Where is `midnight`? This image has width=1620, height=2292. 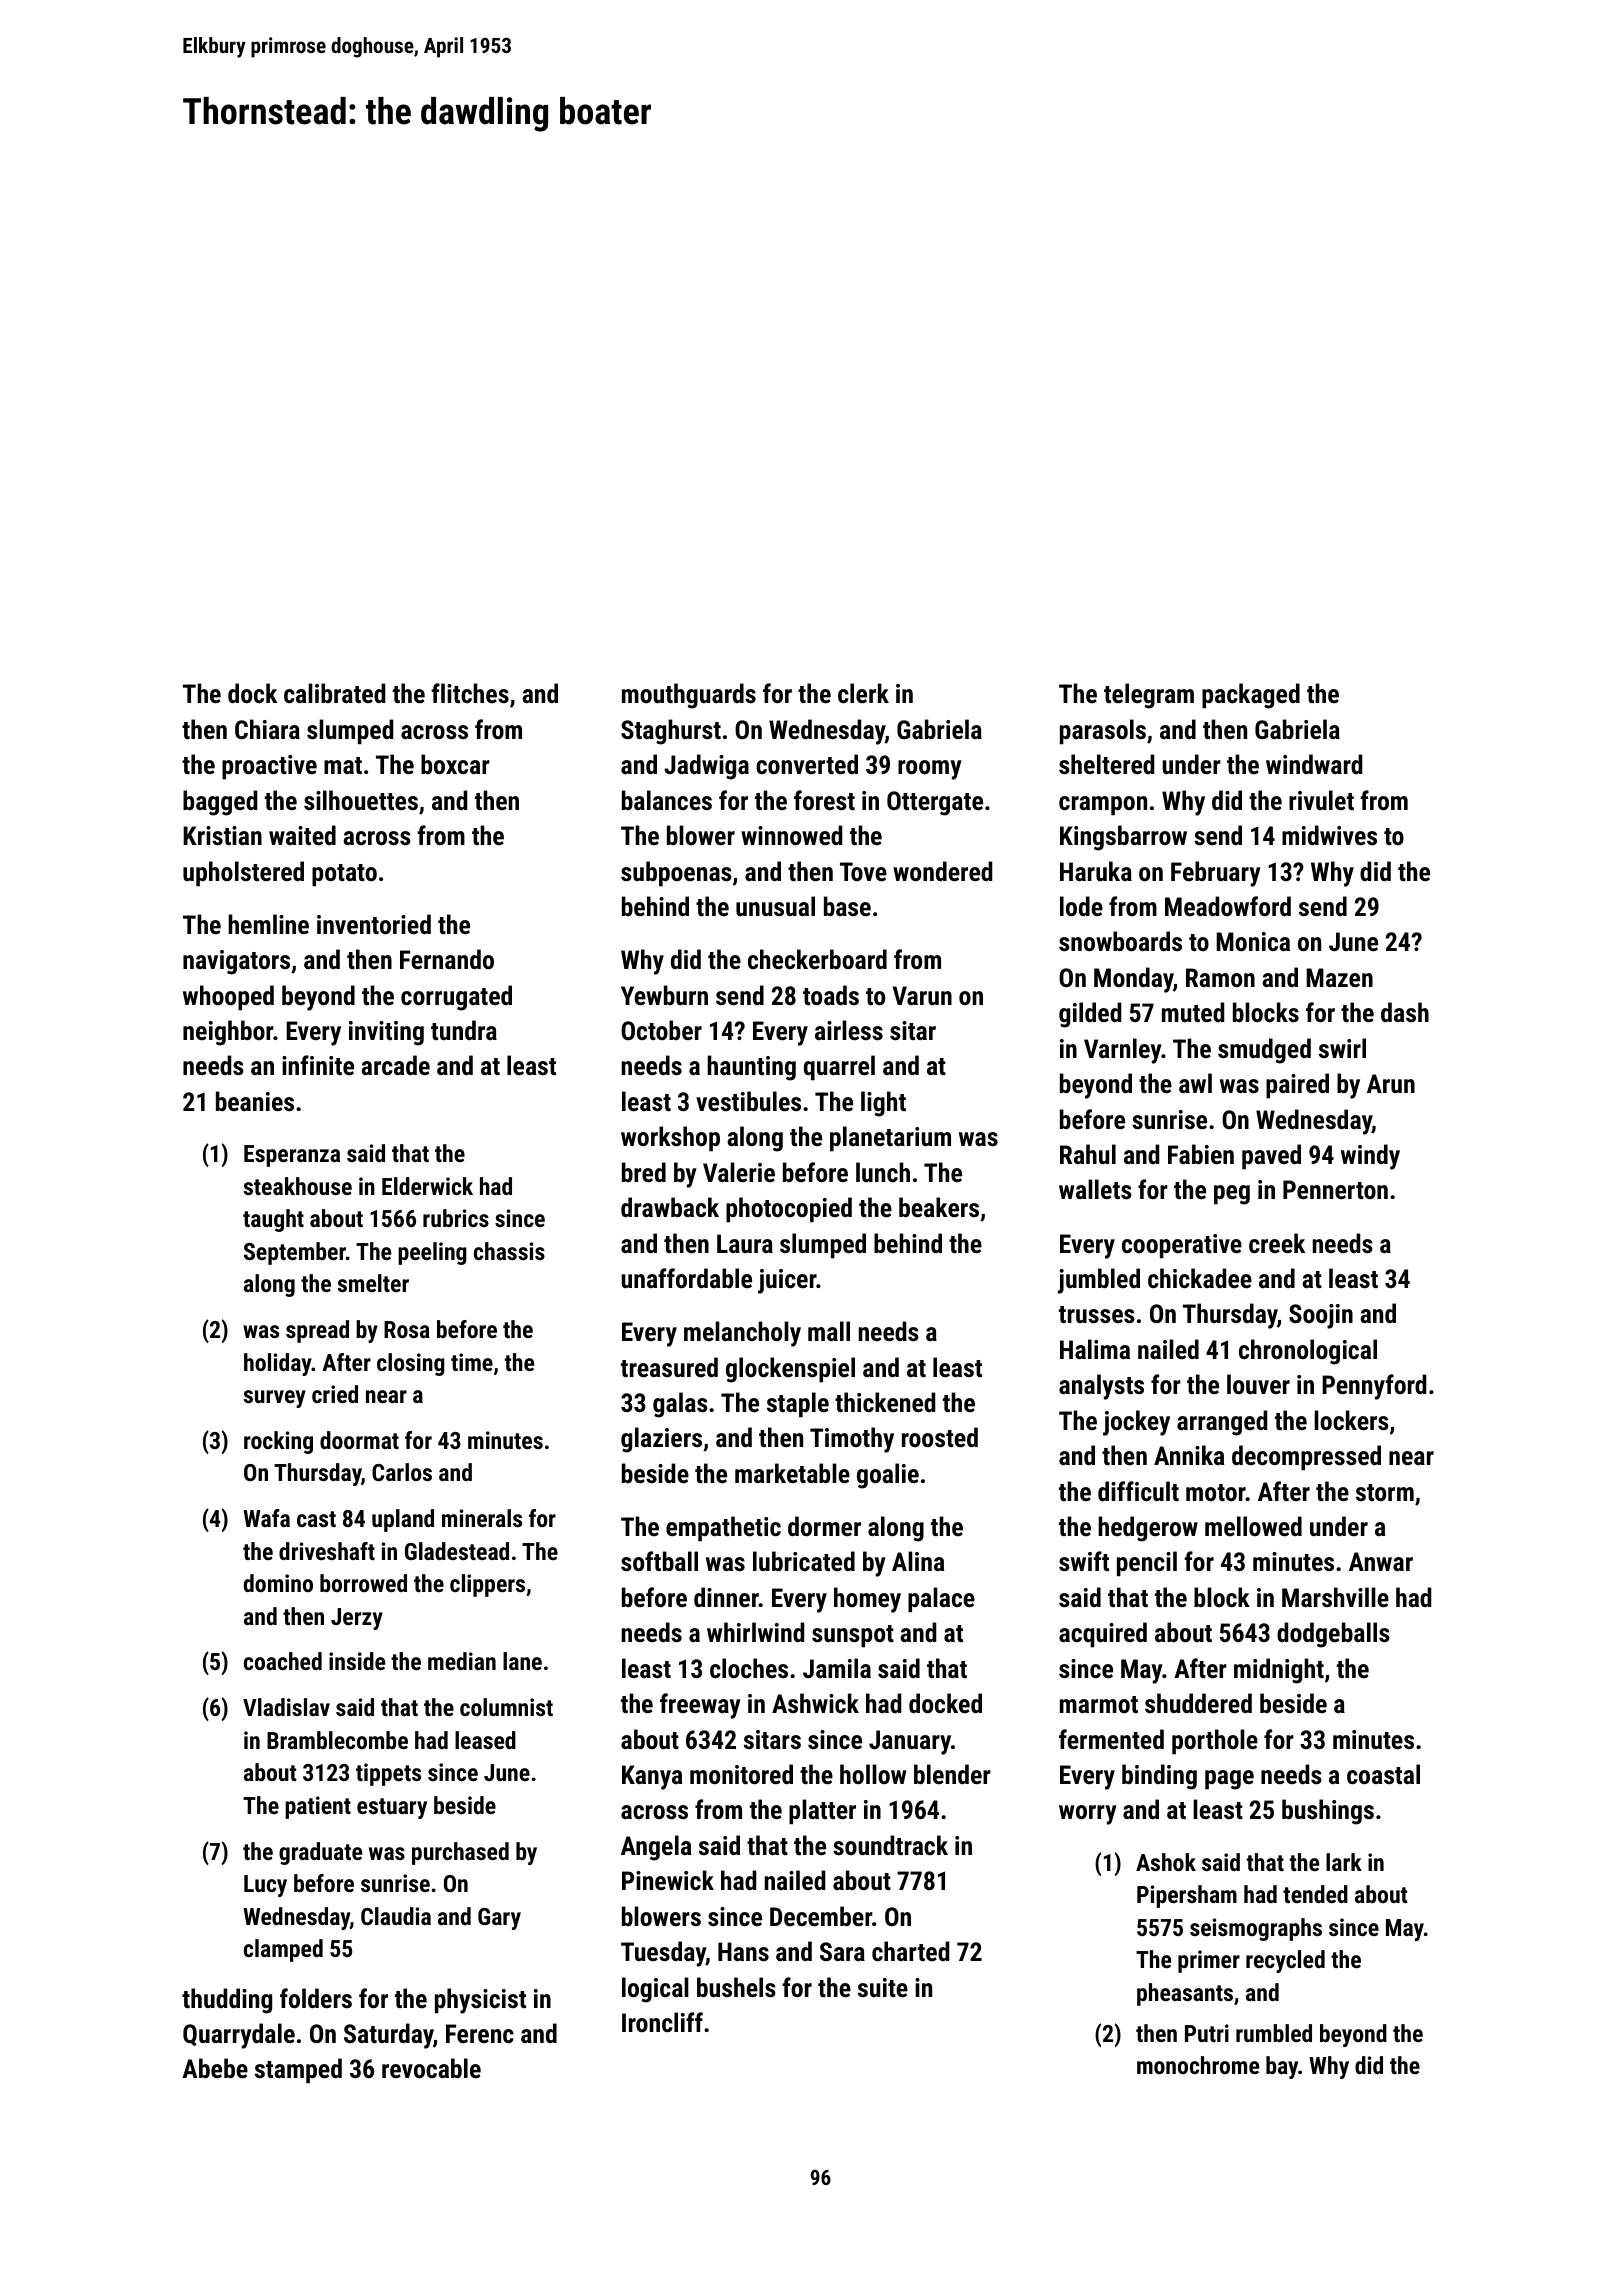
midnight is located at coordinates (1279, 1671).
